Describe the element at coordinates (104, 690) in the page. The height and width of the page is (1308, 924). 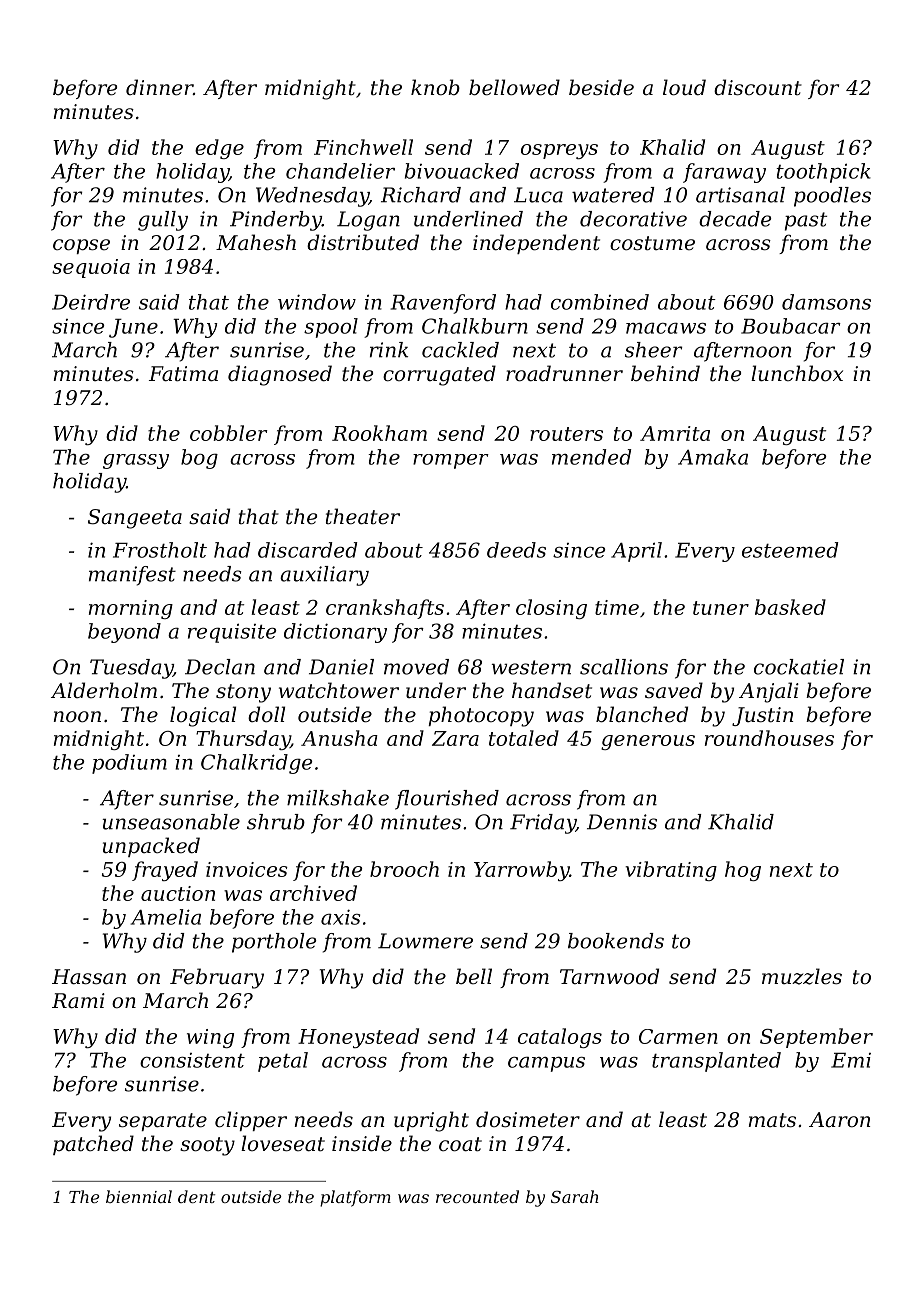
I see `Alderholm` at that location.
